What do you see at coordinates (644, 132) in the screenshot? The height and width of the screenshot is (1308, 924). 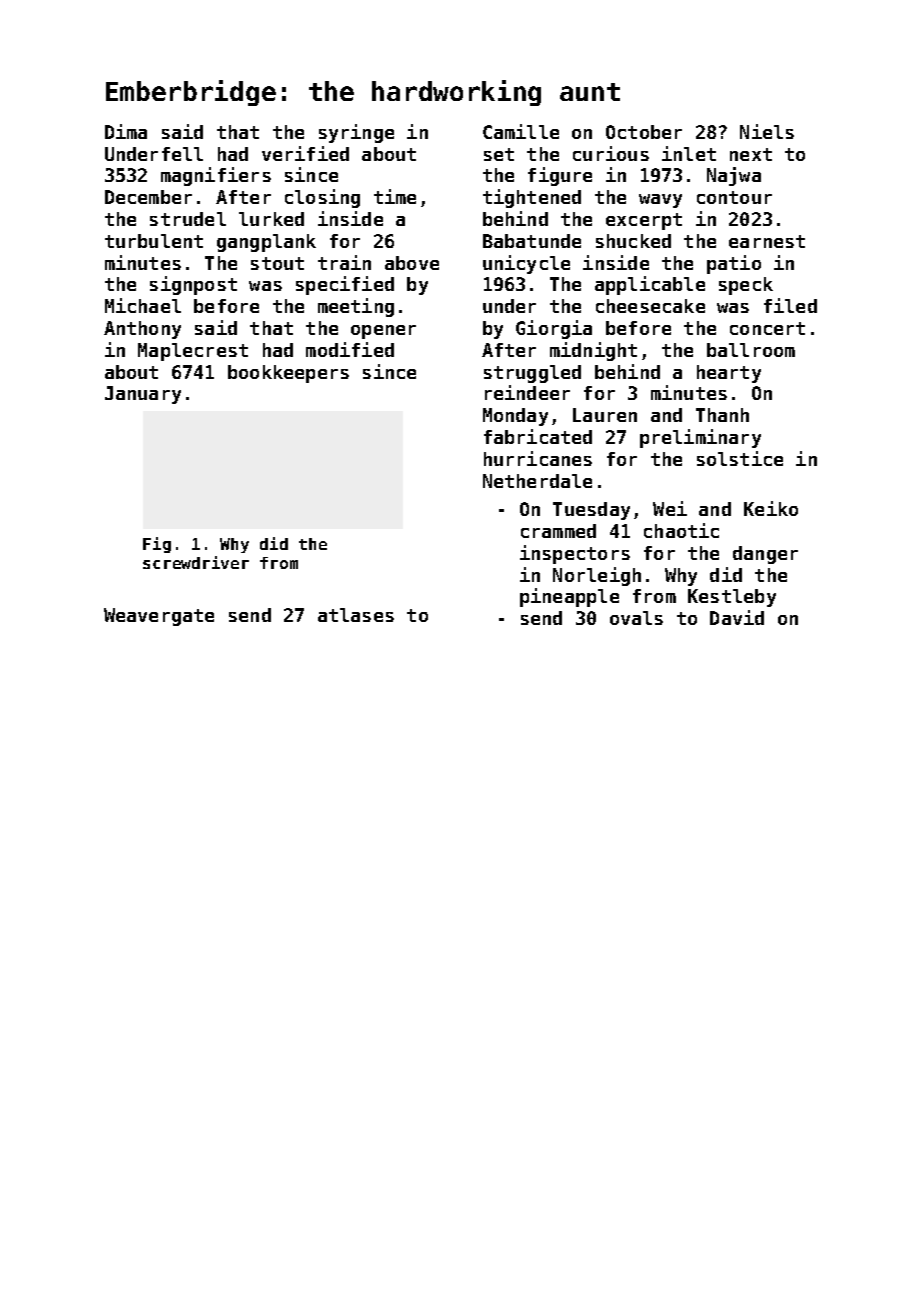 I see `October` at bounding box center [644, 132].
